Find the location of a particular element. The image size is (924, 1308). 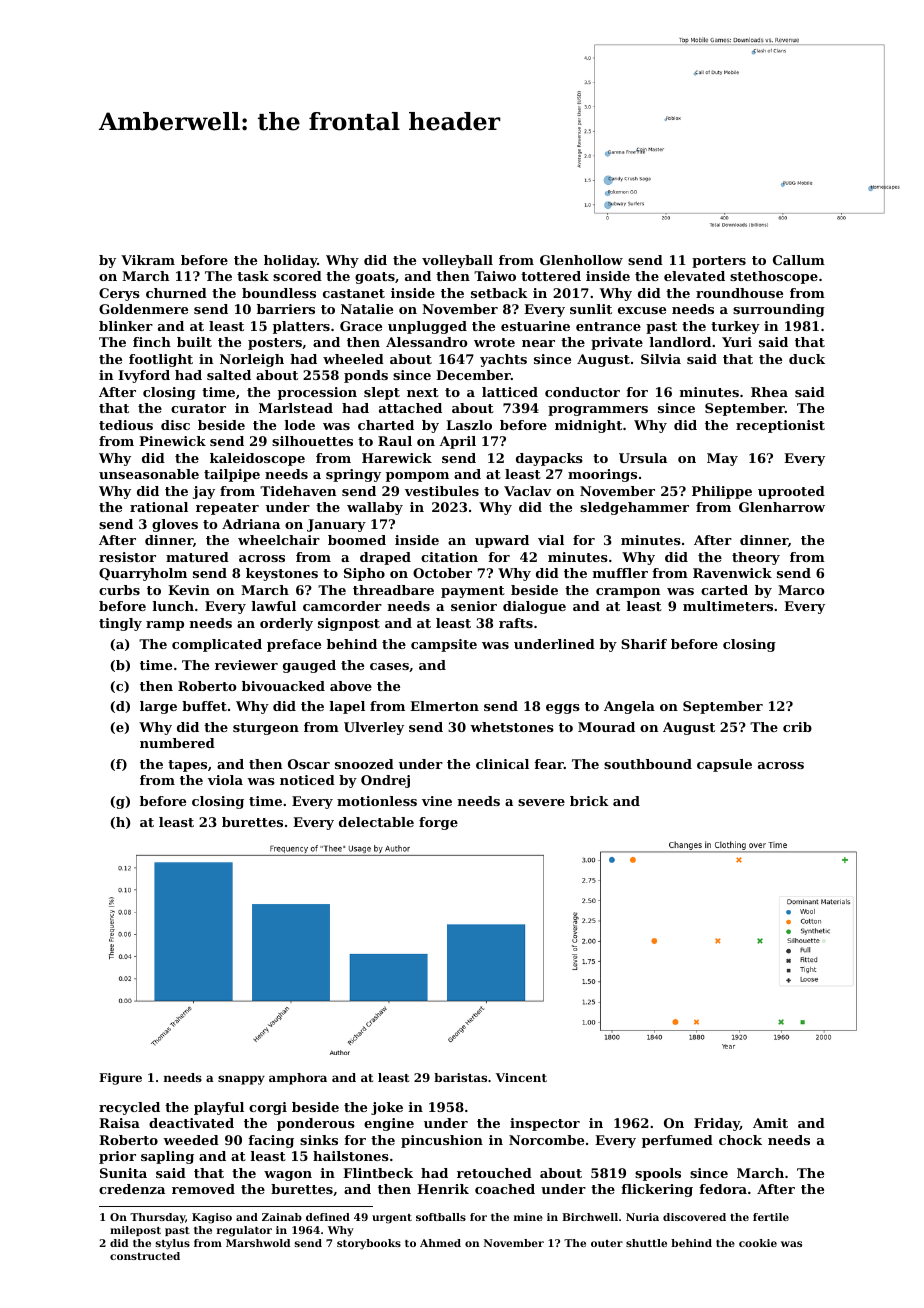

brick is located at coordinates (589, 801).
